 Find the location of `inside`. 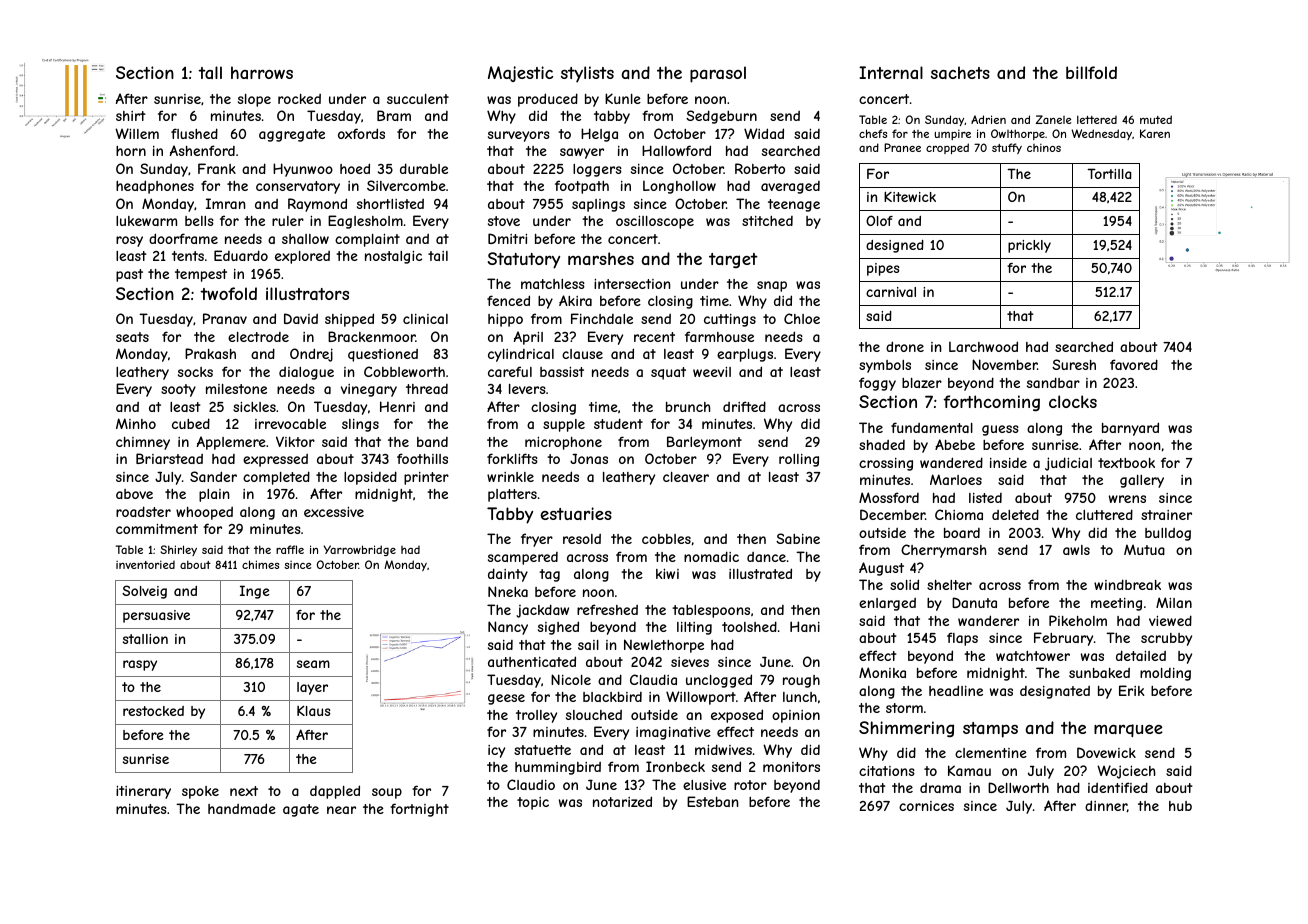

inside is located at coordinates (1008, 463).
